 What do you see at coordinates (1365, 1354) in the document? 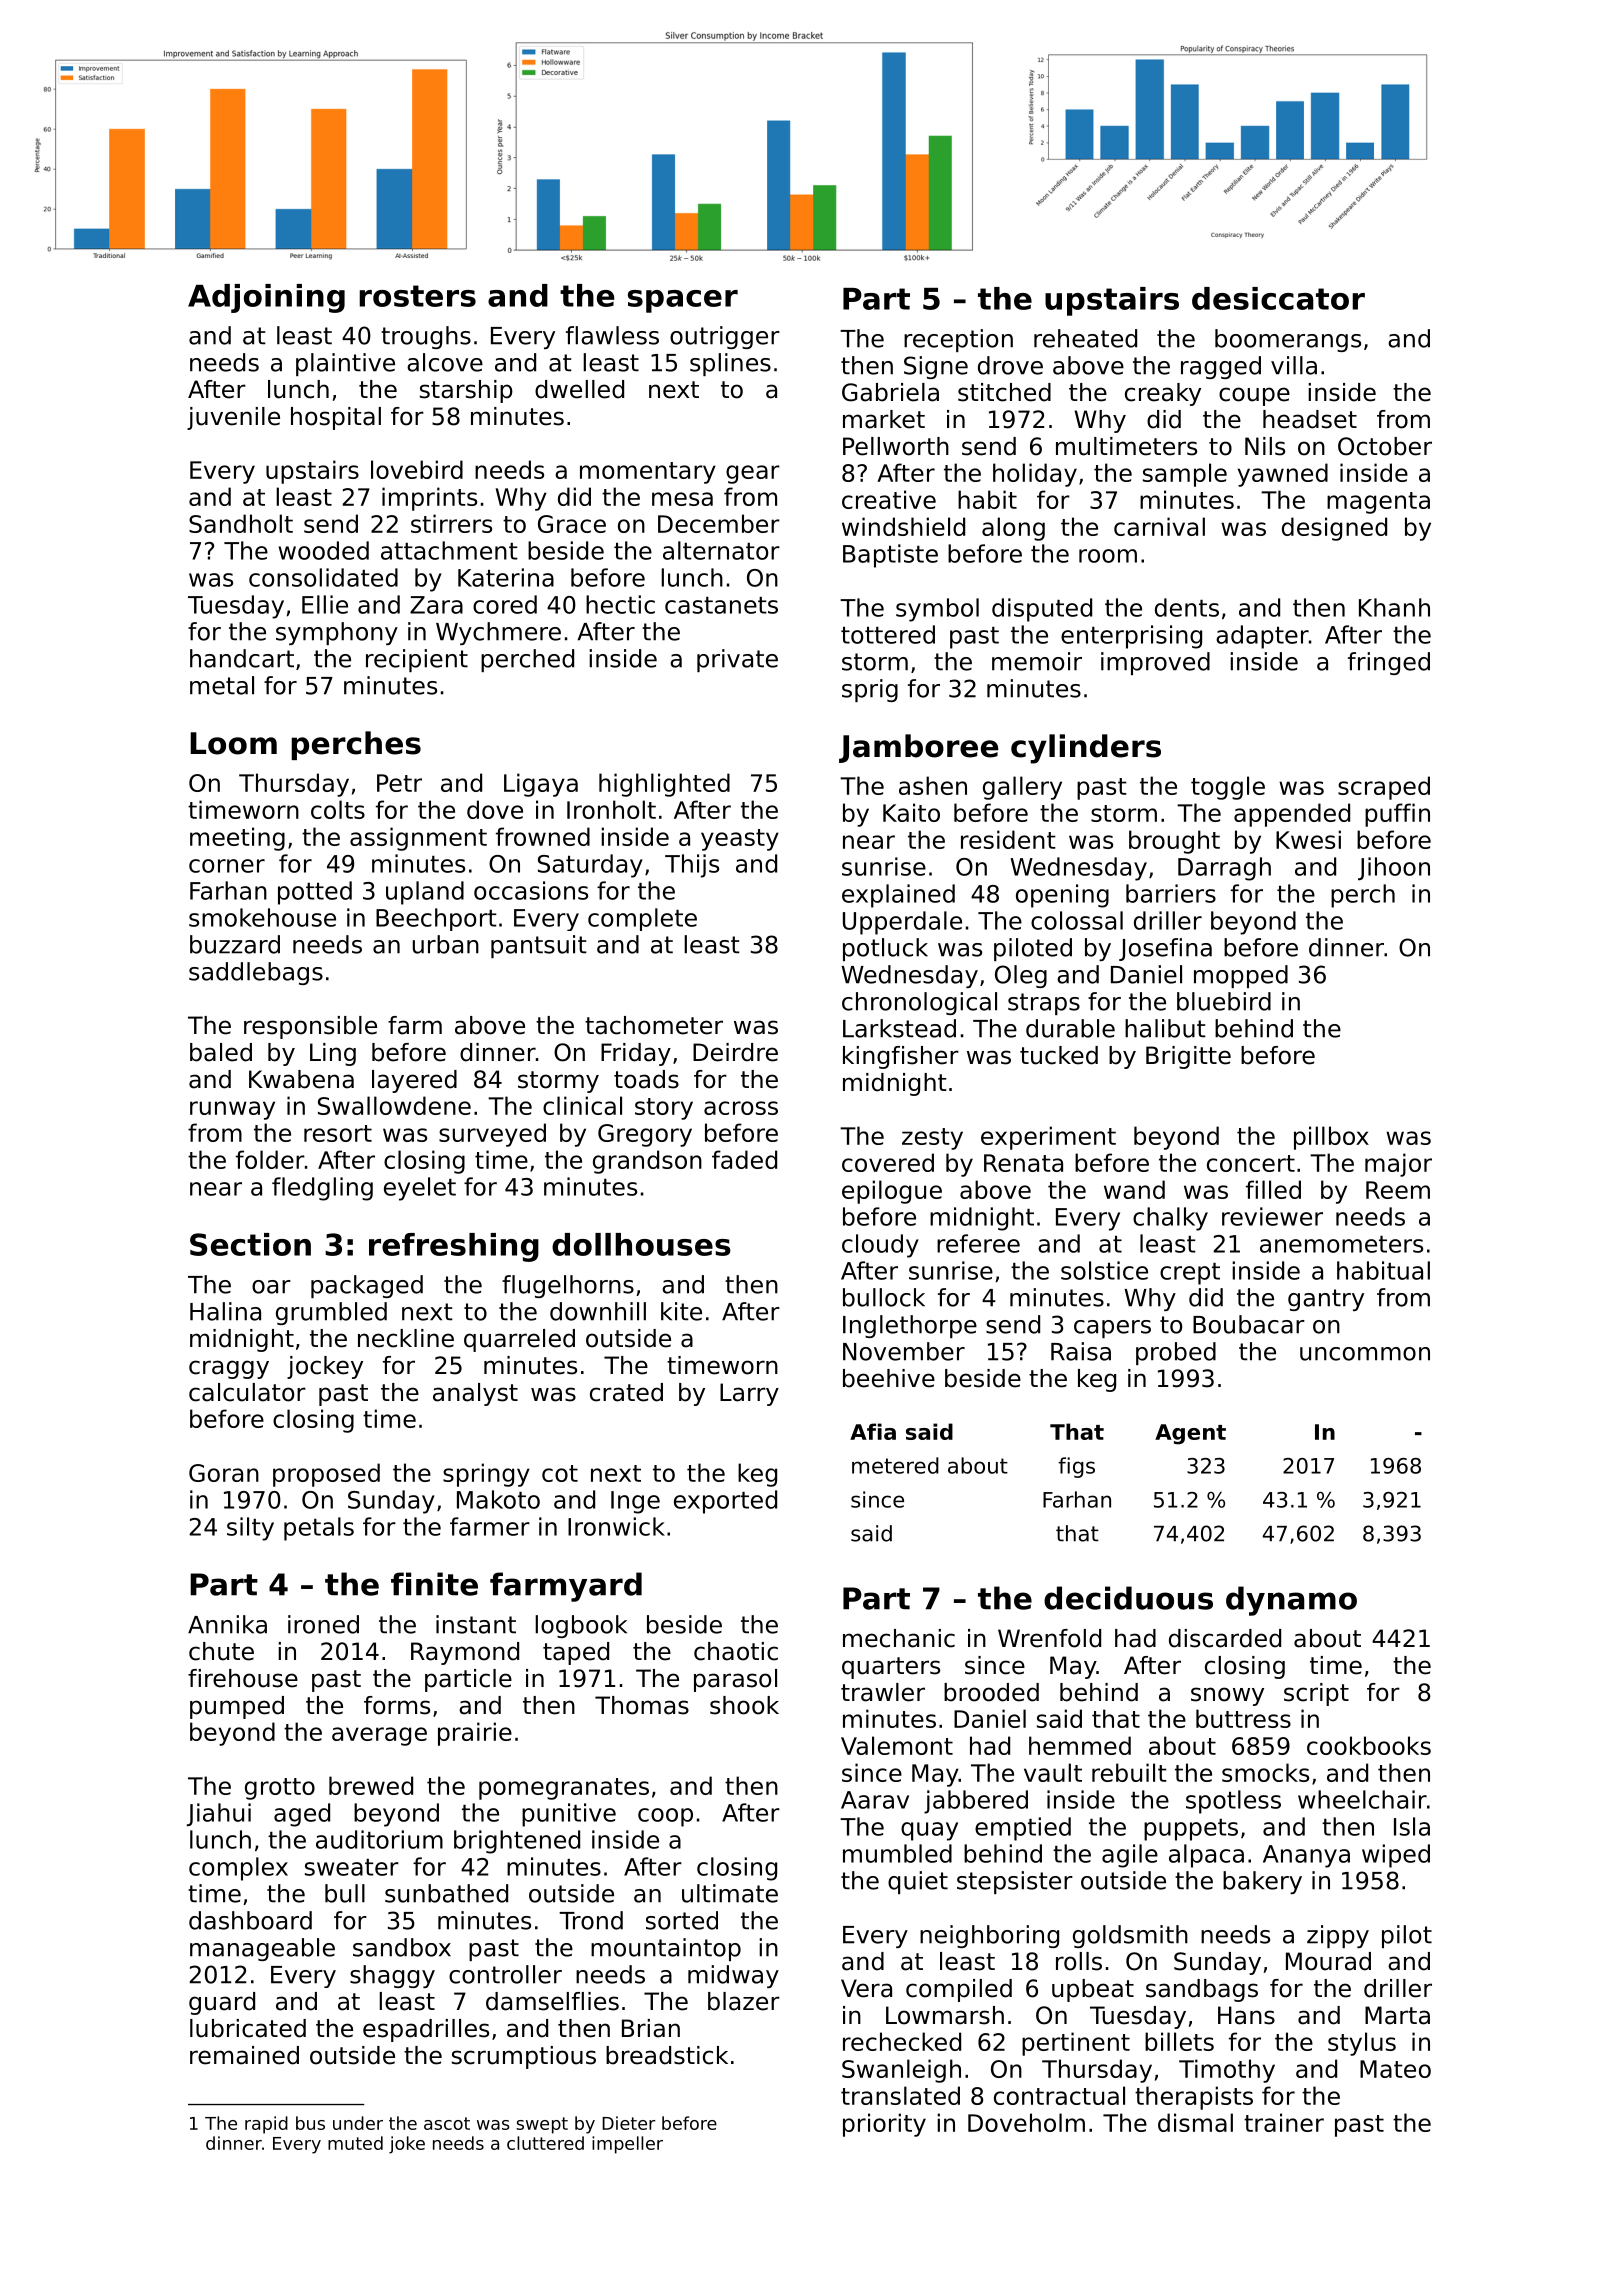
I see `uncommon` at bounding box center [1365, 1354].
